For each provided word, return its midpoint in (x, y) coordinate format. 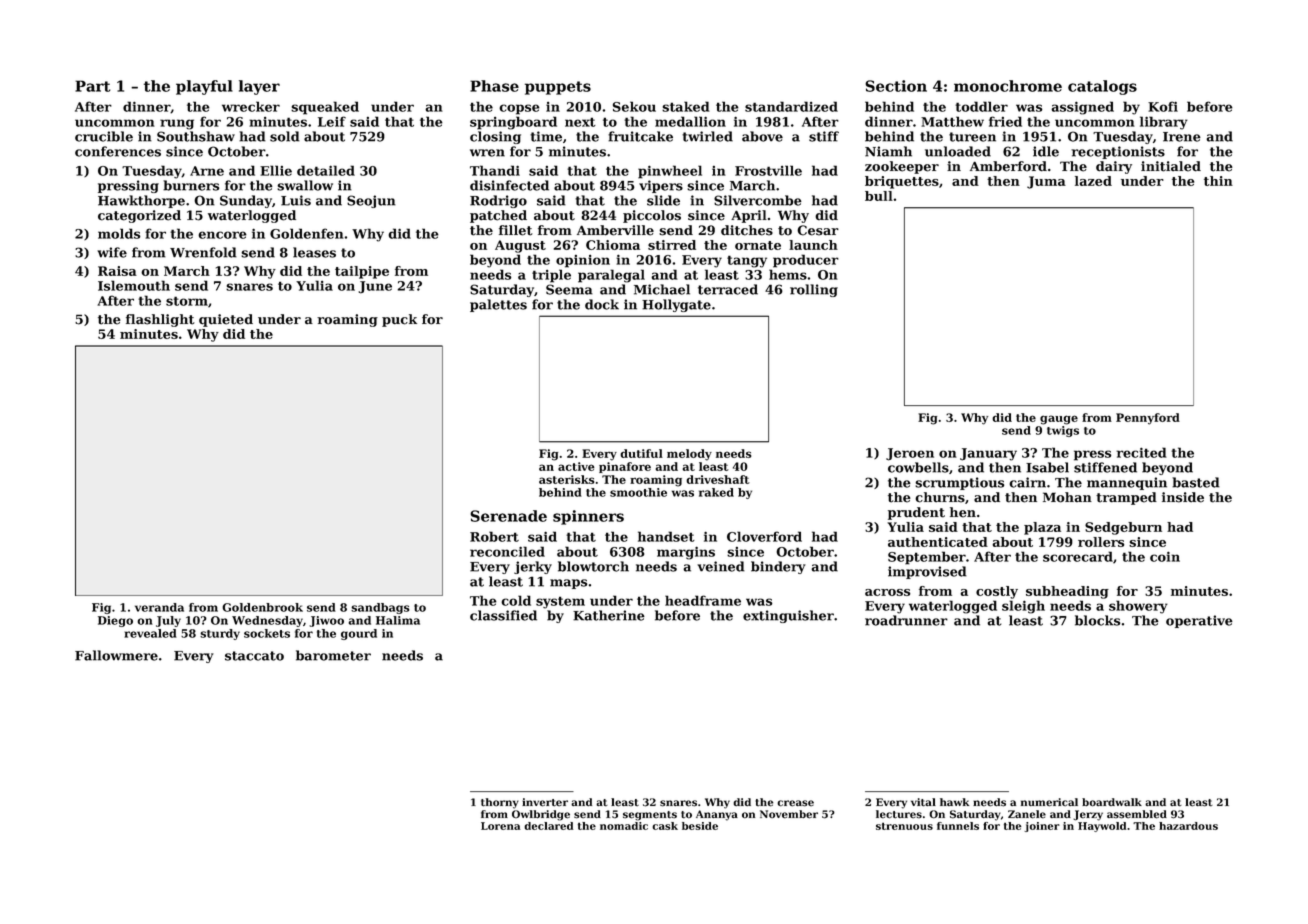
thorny (500, 803)
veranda (159, 607)
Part (92, 86)
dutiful (641, 453)
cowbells (918, 467)
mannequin (1127, 483)
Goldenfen (307, 233)
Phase (494, 86)
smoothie (638, 492)
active (576, 466)
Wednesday (267, 621)
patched (498, 216)
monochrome (1008, 86)
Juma (1046, 182)
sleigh (1023, 607)
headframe (703, 600)
